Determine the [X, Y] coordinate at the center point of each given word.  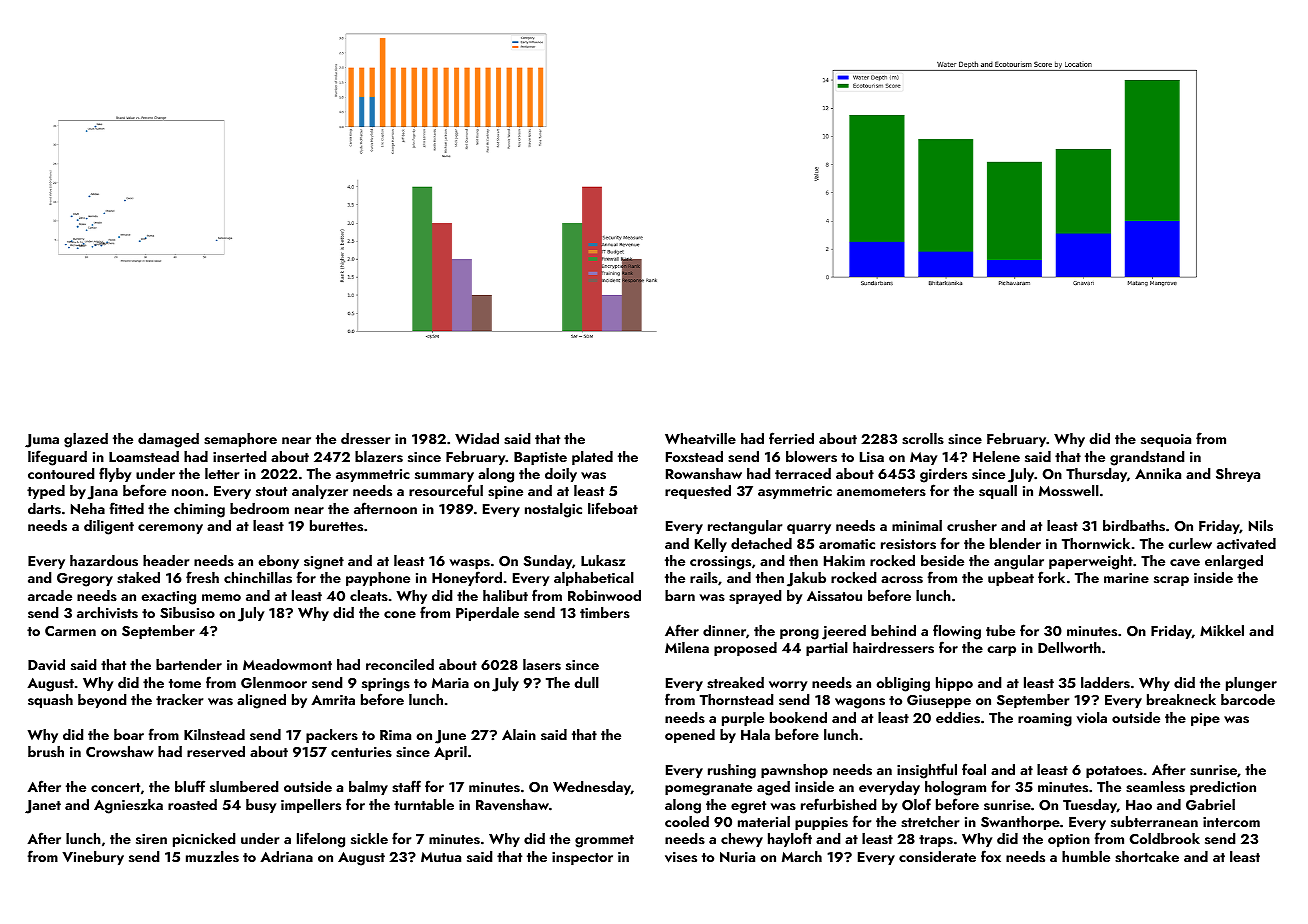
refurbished [838, 804]
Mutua [441, 857]
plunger [1251, 684]
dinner [724, 630]
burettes [336, 526]
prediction [1223, 788]
